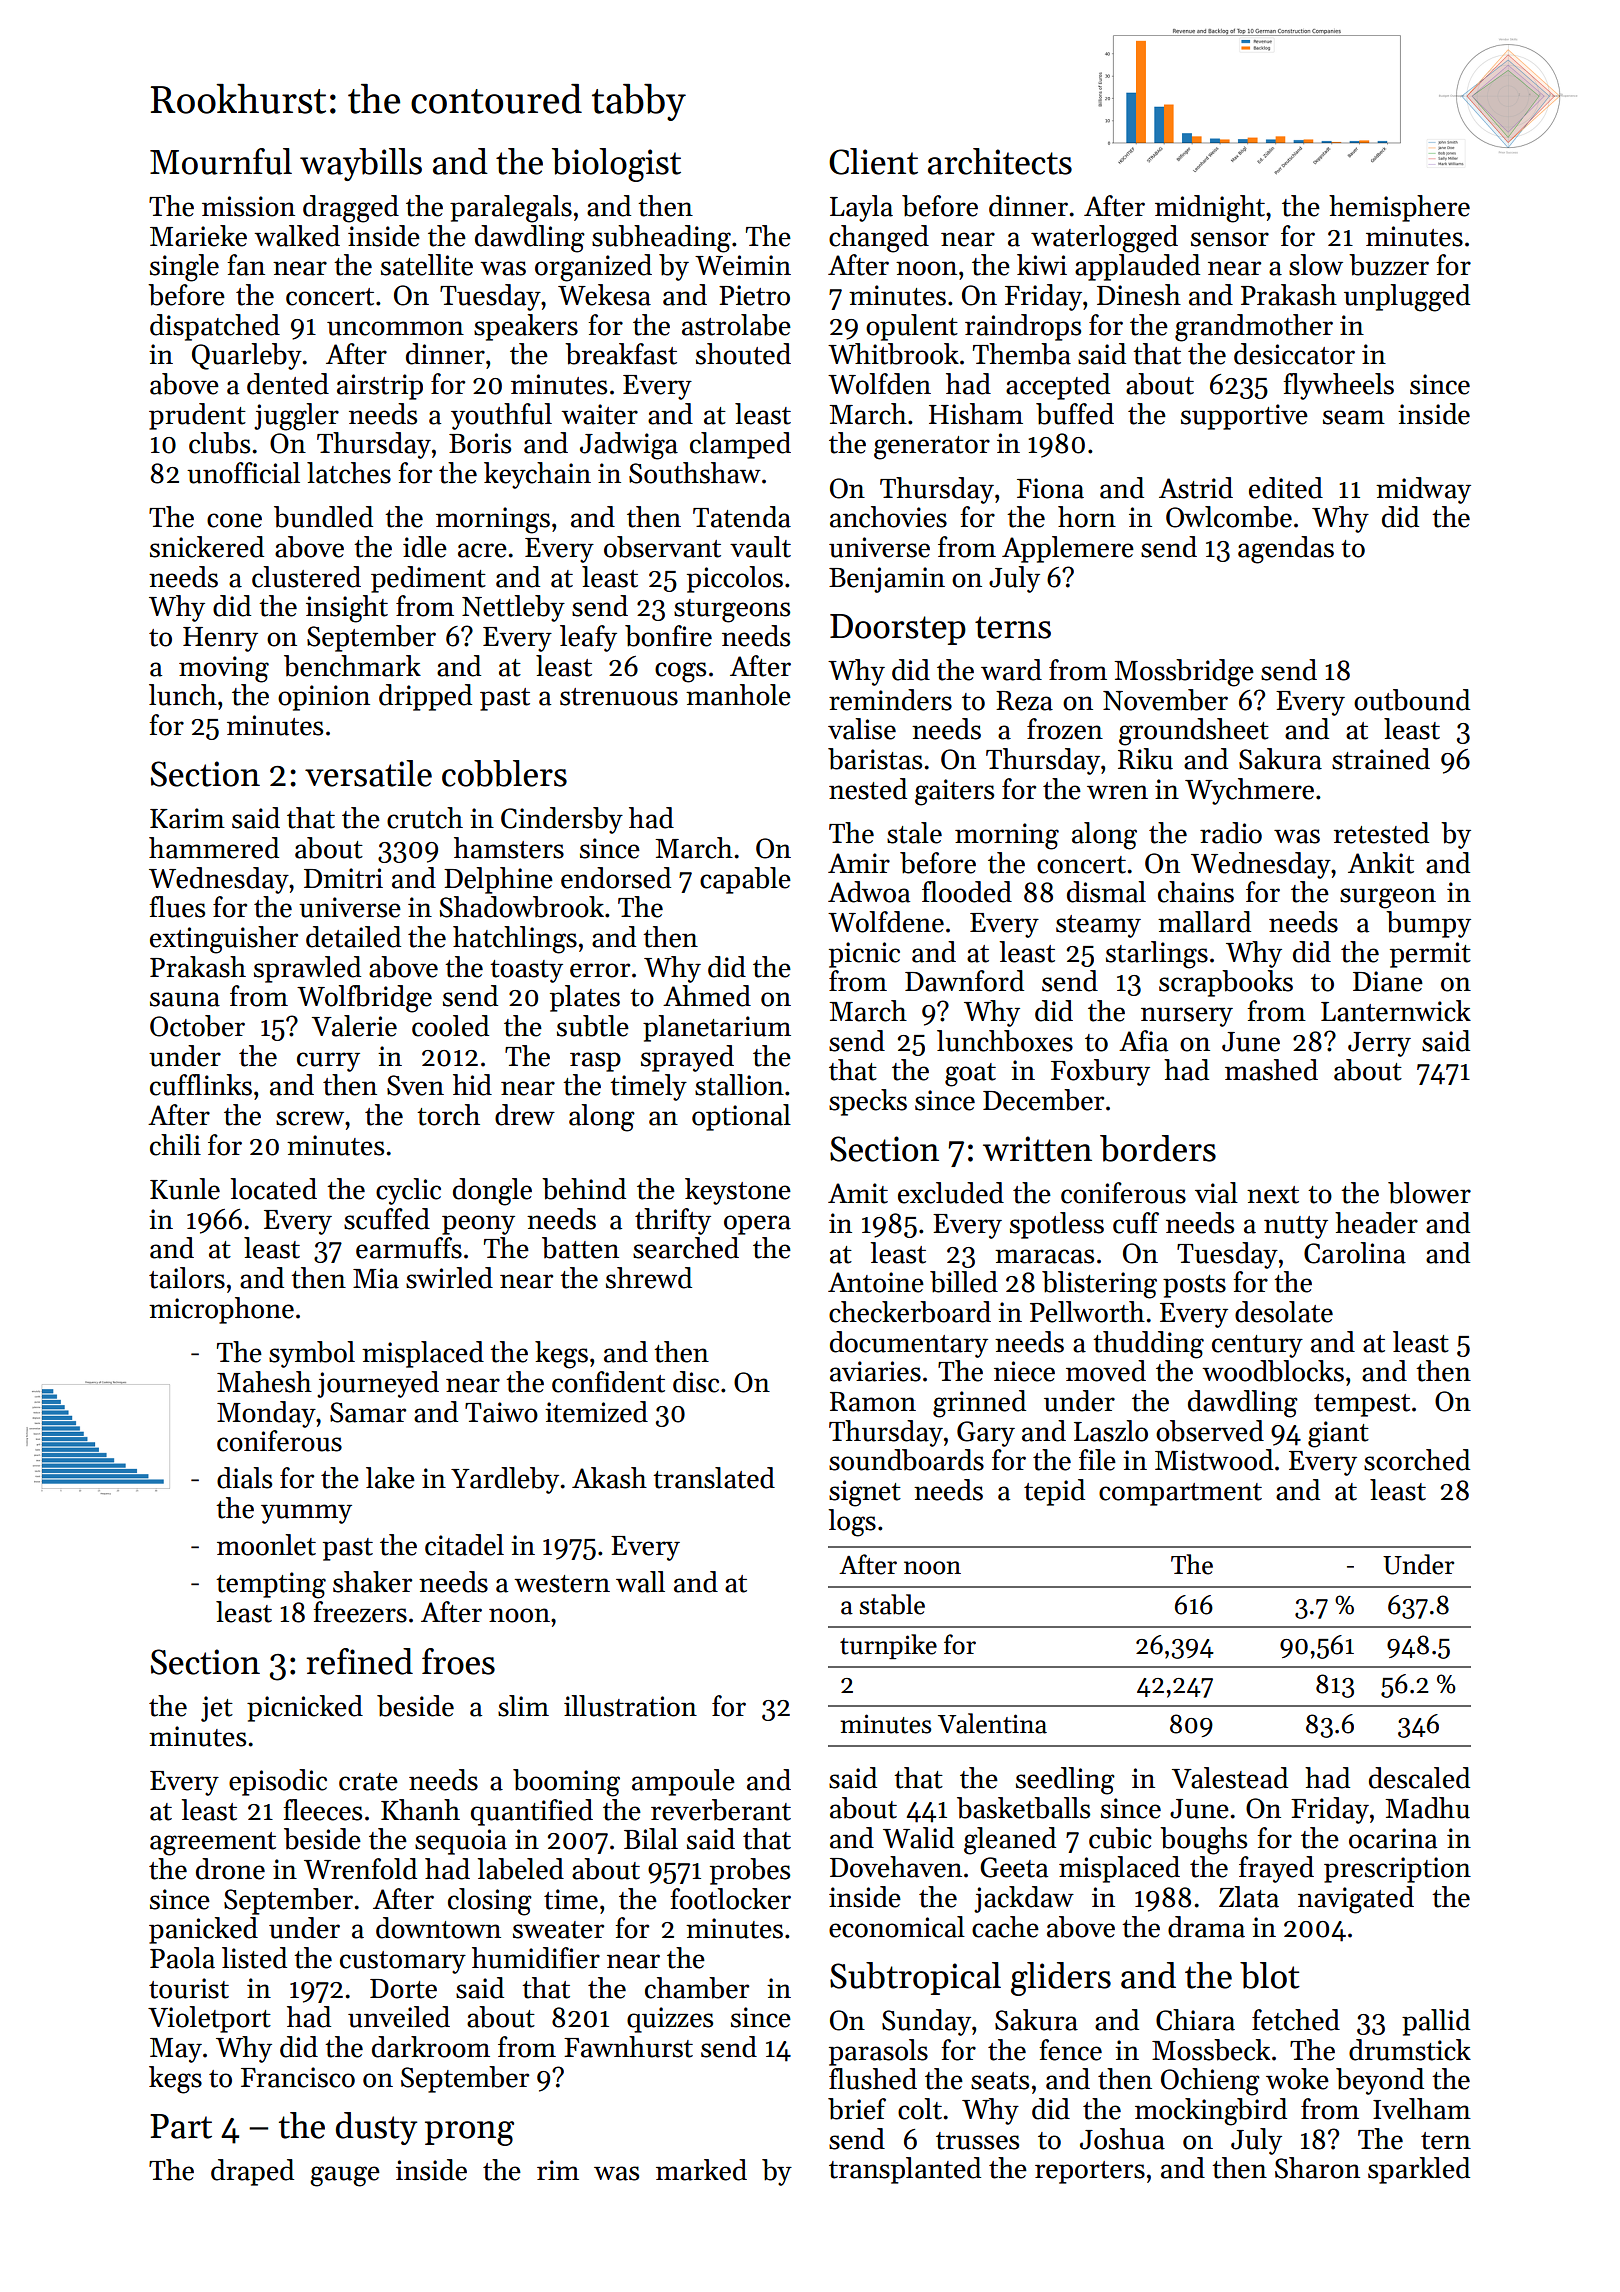  I want to click on Diane, so click(1388, 981).
